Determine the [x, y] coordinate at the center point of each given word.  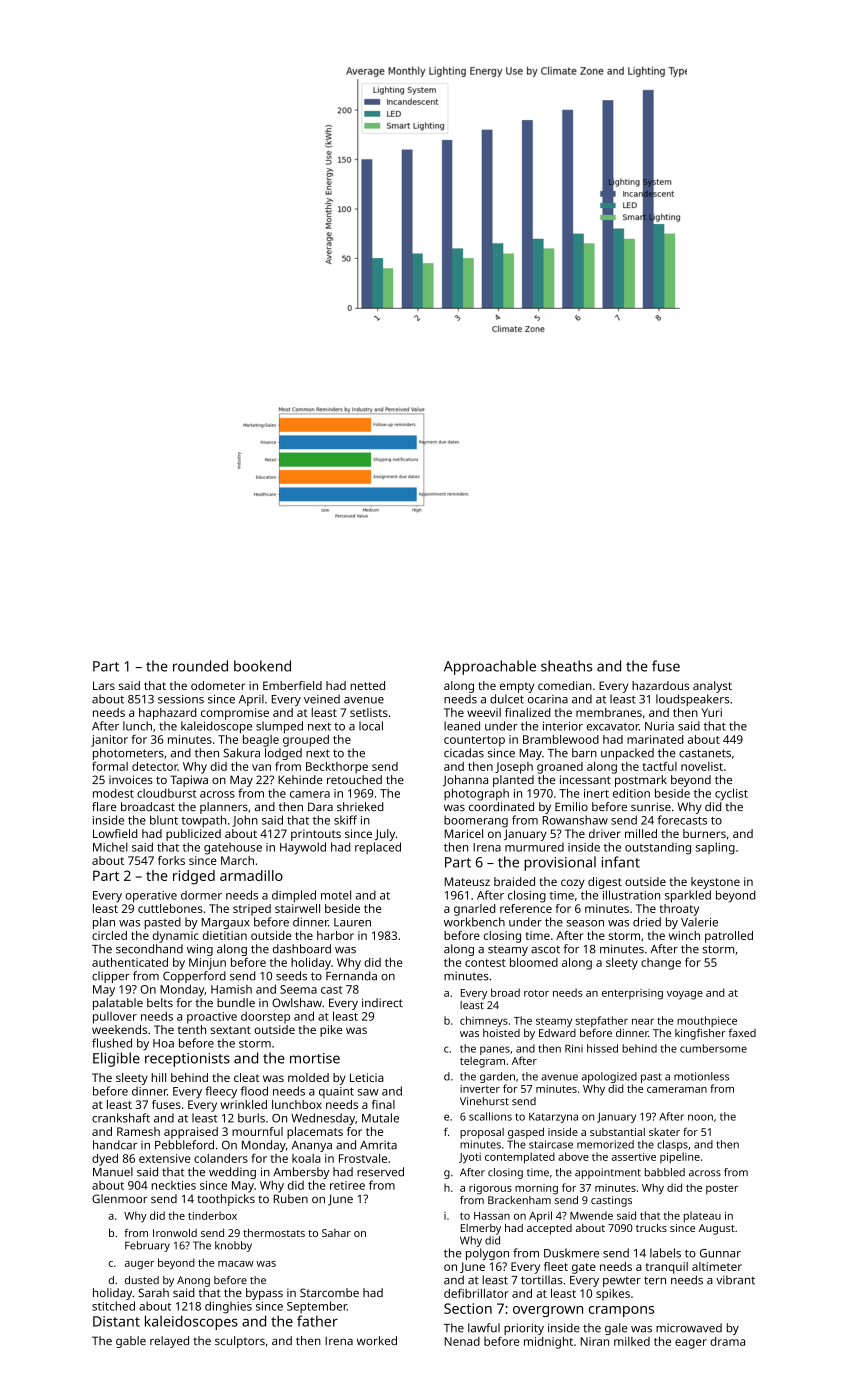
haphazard [168, 714]
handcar [115, 1145]
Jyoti [470, 1158]
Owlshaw [297, 1002]
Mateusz [467, 881]
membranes [609, 712]
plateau [702, 1216]
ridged [194, 877]
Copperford [194, 977]
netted [367, 685]
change [661, 964]
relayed [169, 1342]
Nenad [462, 1341]
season [585, 923]
